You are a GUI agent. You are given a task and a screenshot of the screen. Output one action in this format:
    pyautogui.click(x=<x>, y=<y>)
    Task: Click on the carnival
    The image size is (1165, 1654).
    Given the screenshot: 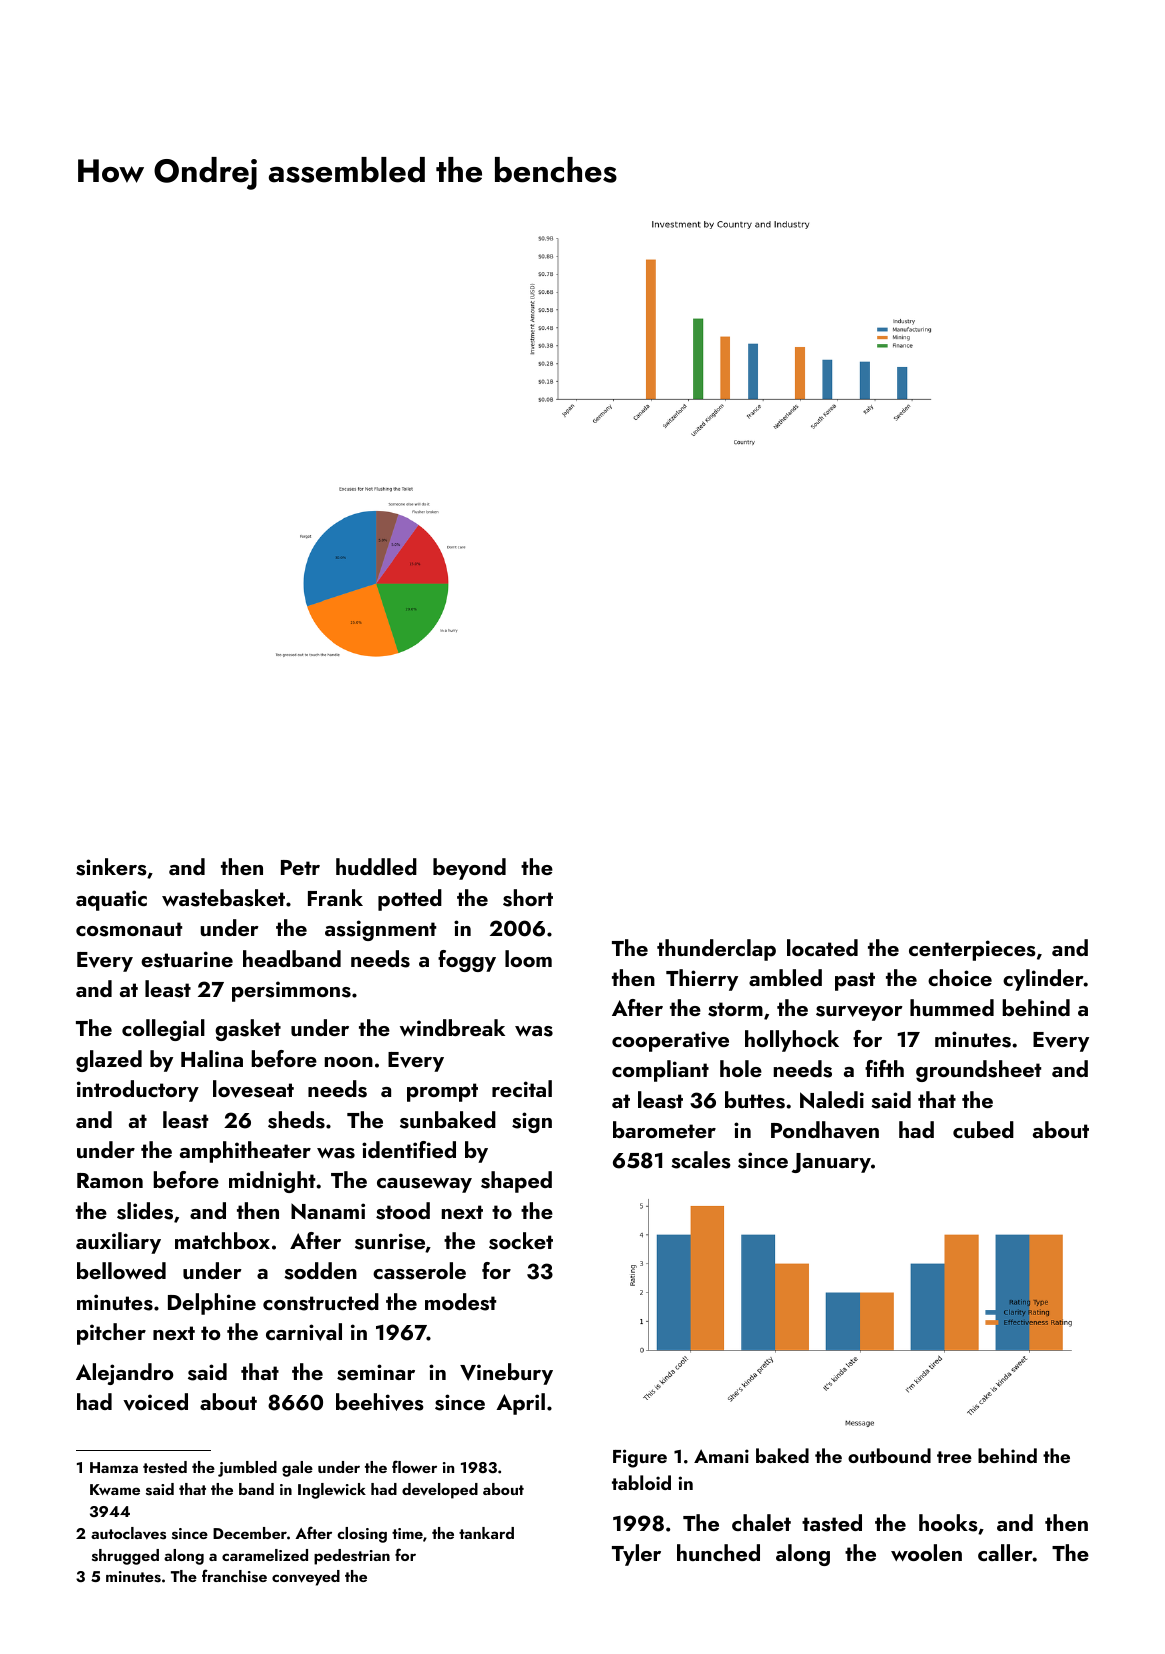 What is the action you would take?
    pyautogui.click(x=304, y=1332)
